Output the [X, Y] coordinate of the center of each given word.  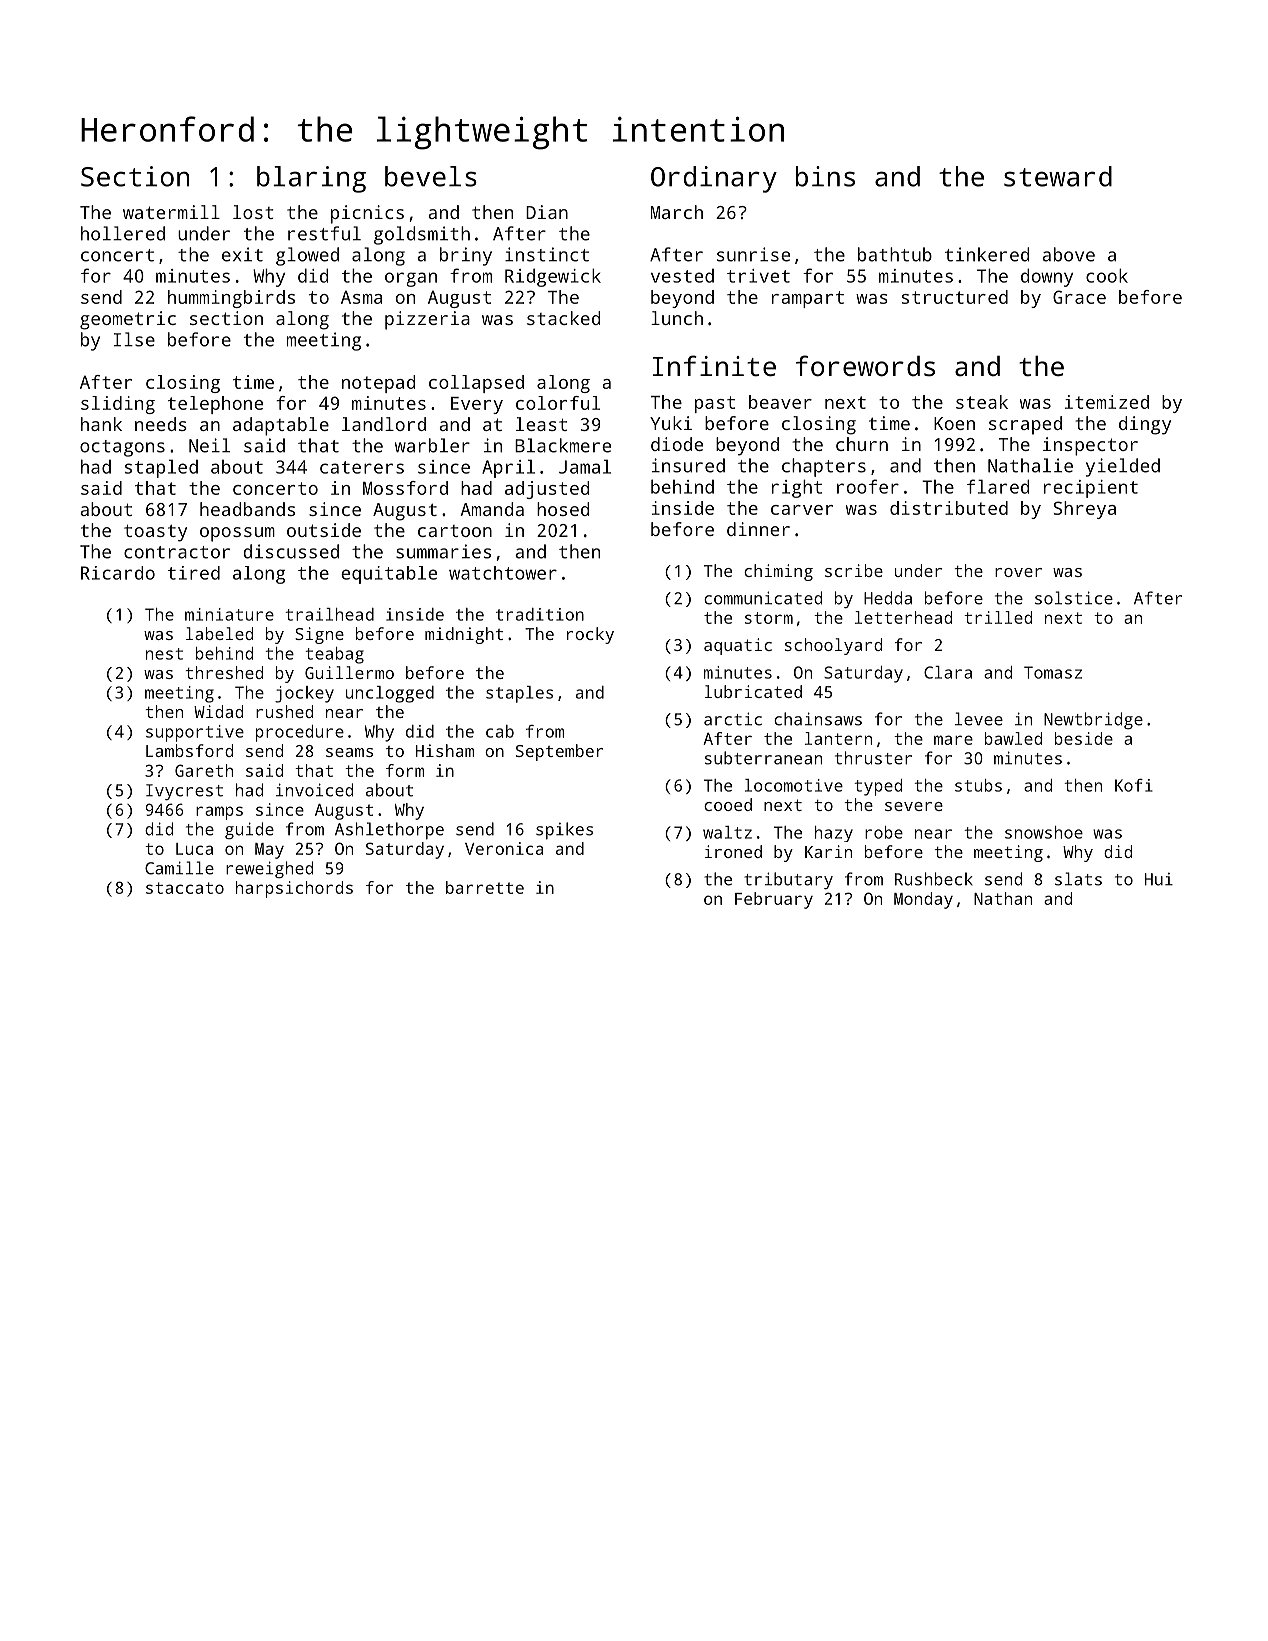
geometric [128, 320]
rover [1018, 572]
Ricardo [118, 573]
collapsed [476, 384]
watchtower [503, 573]
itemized [1107, 402]
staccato [185, 888]
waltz [727, 832]
